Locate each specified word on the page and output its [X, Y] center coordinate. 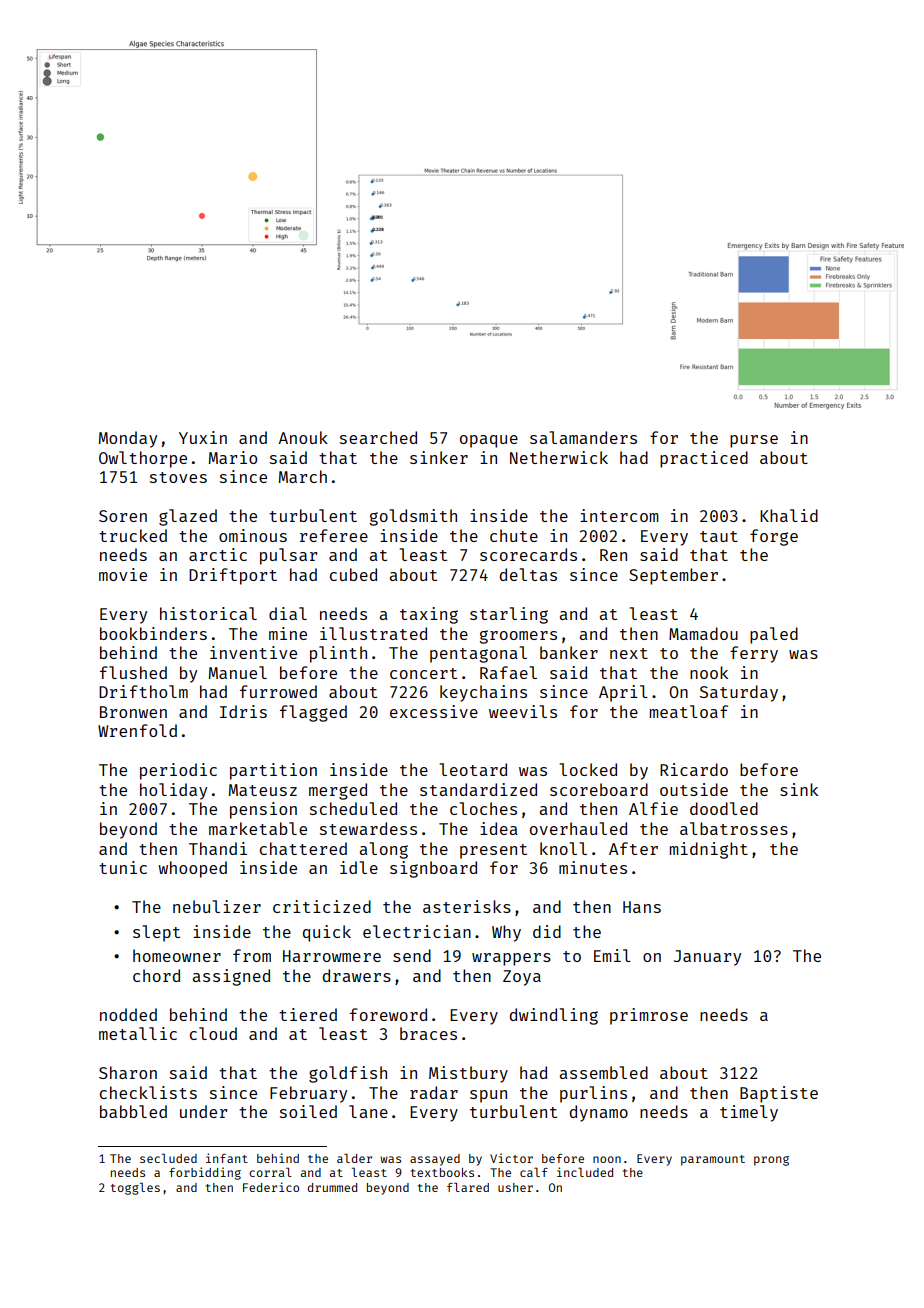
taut [719, 536]
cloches [483, 808]
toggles [135, 1188]
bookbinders [153, 633]
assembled [604, 1072]
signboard [433, 869]
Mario [233, 457]
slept [156, 933]
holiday [173, 791]
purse [754, 441]
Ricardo [694, 769]
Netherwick [559, 457]
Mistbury [468, 1074]
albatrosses [734, 828]
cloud [213, 1033]
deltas [528, 574]
